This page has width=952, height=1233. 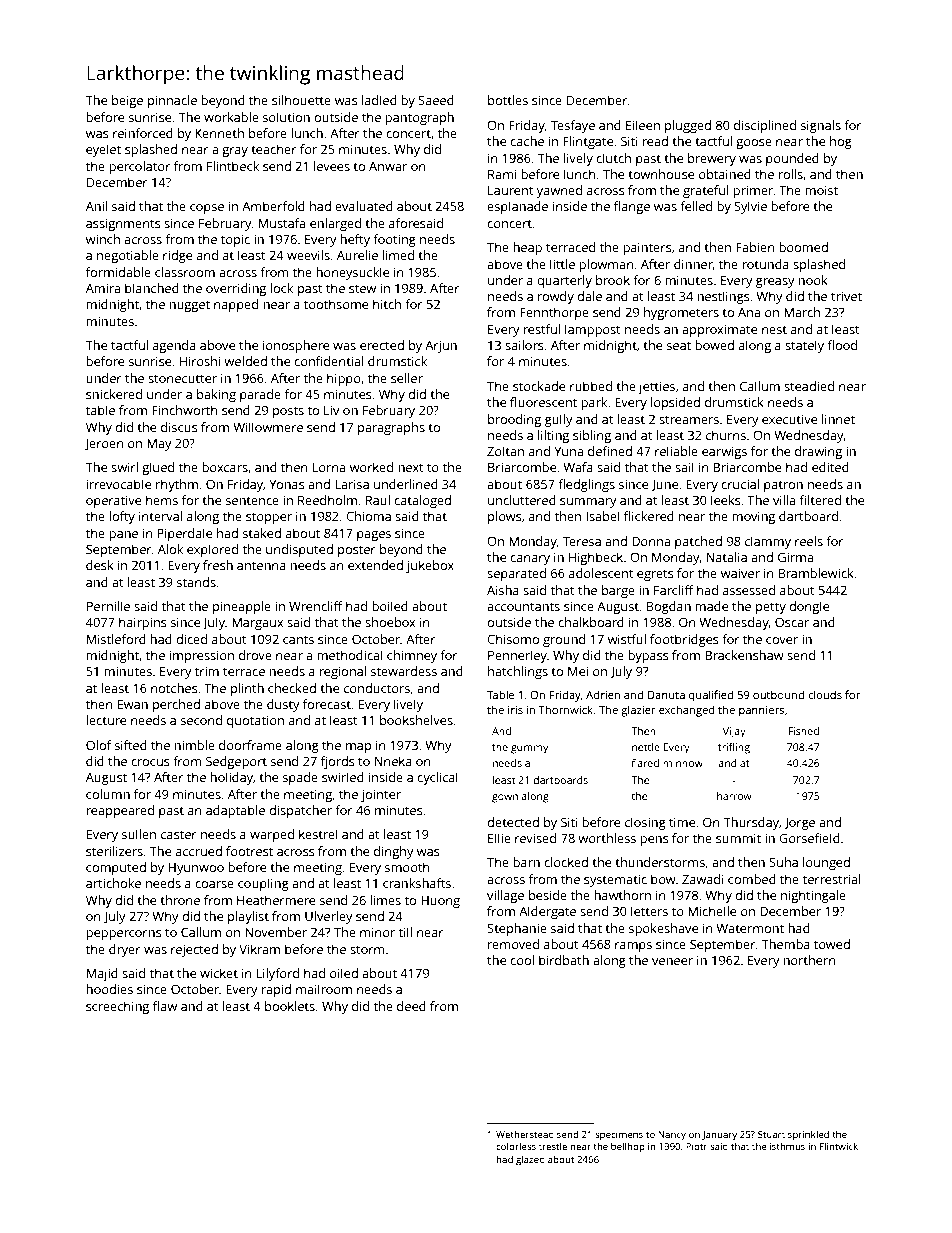 What do you see at coordinates (103, 150) in the page?
I see `eyelet` at bounding box center [103, 150].
